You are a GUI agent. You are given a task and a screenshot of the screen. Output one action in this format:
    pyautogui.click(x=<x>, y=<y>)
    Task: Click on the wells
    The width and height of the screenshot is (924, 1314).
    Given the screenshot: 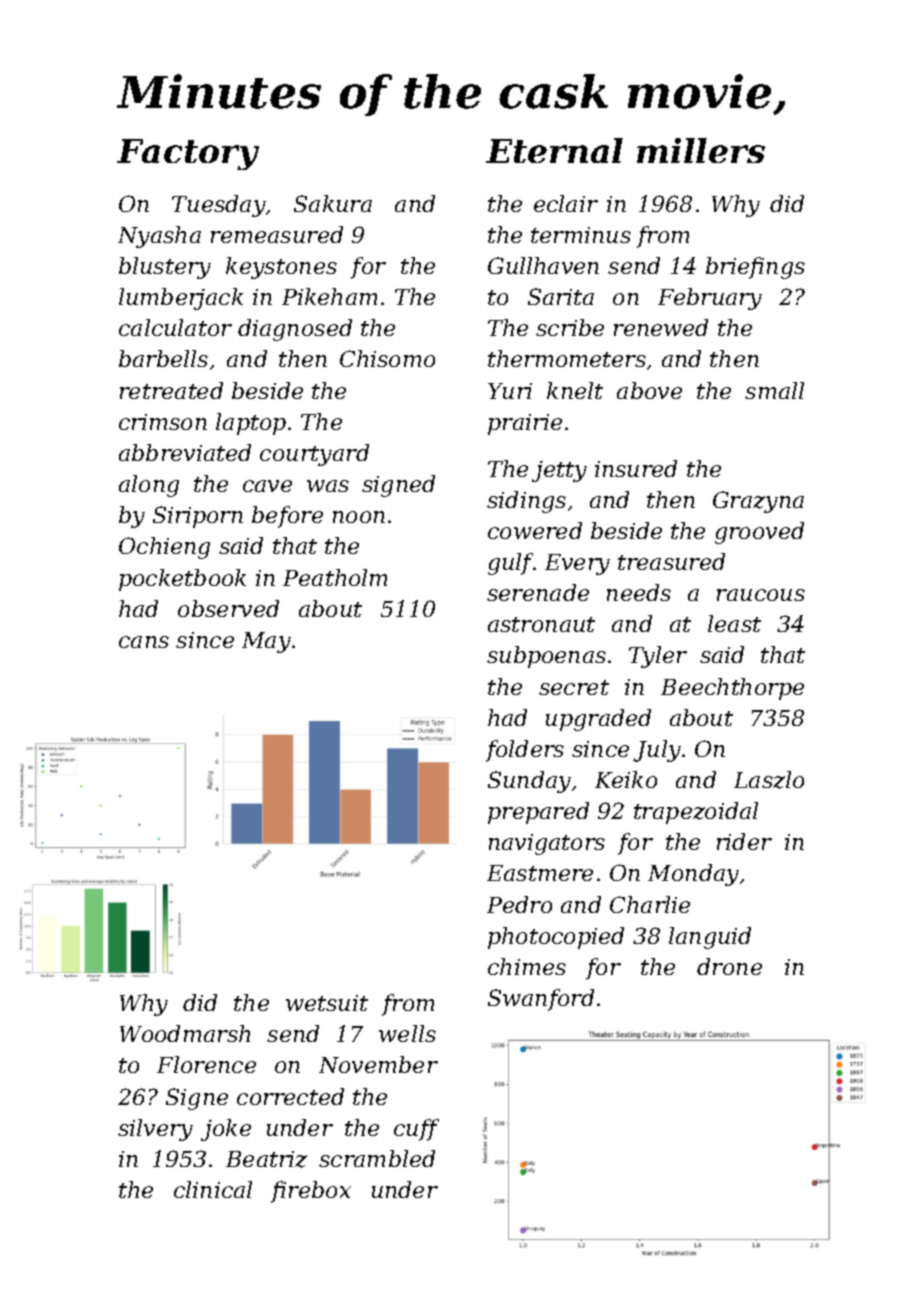 What is the action you would take?
    pyautogui.click(x=407, y=1033)
